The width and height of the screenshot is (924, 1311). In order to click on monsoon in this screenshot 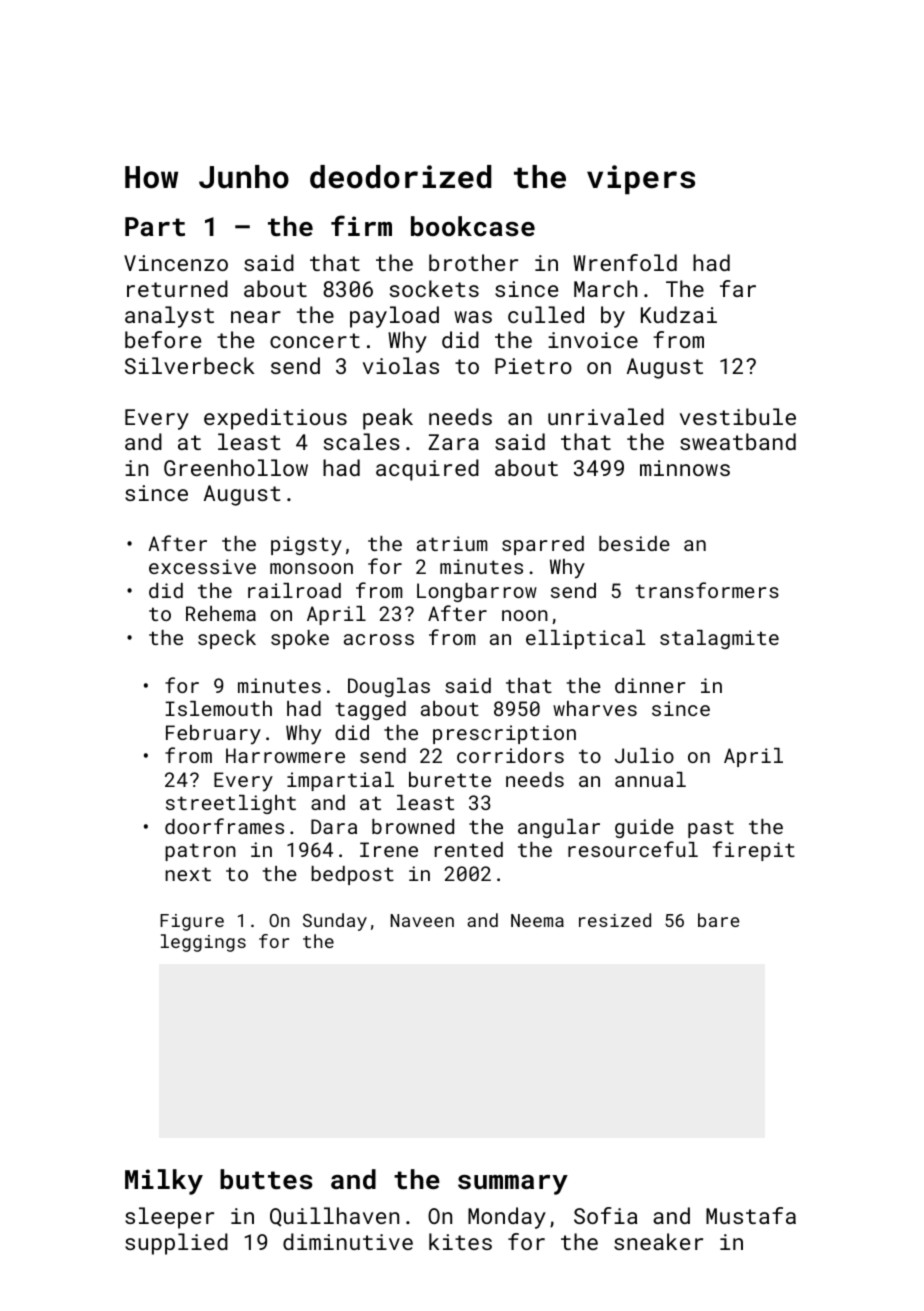, I will do `click(311, 568)`.
